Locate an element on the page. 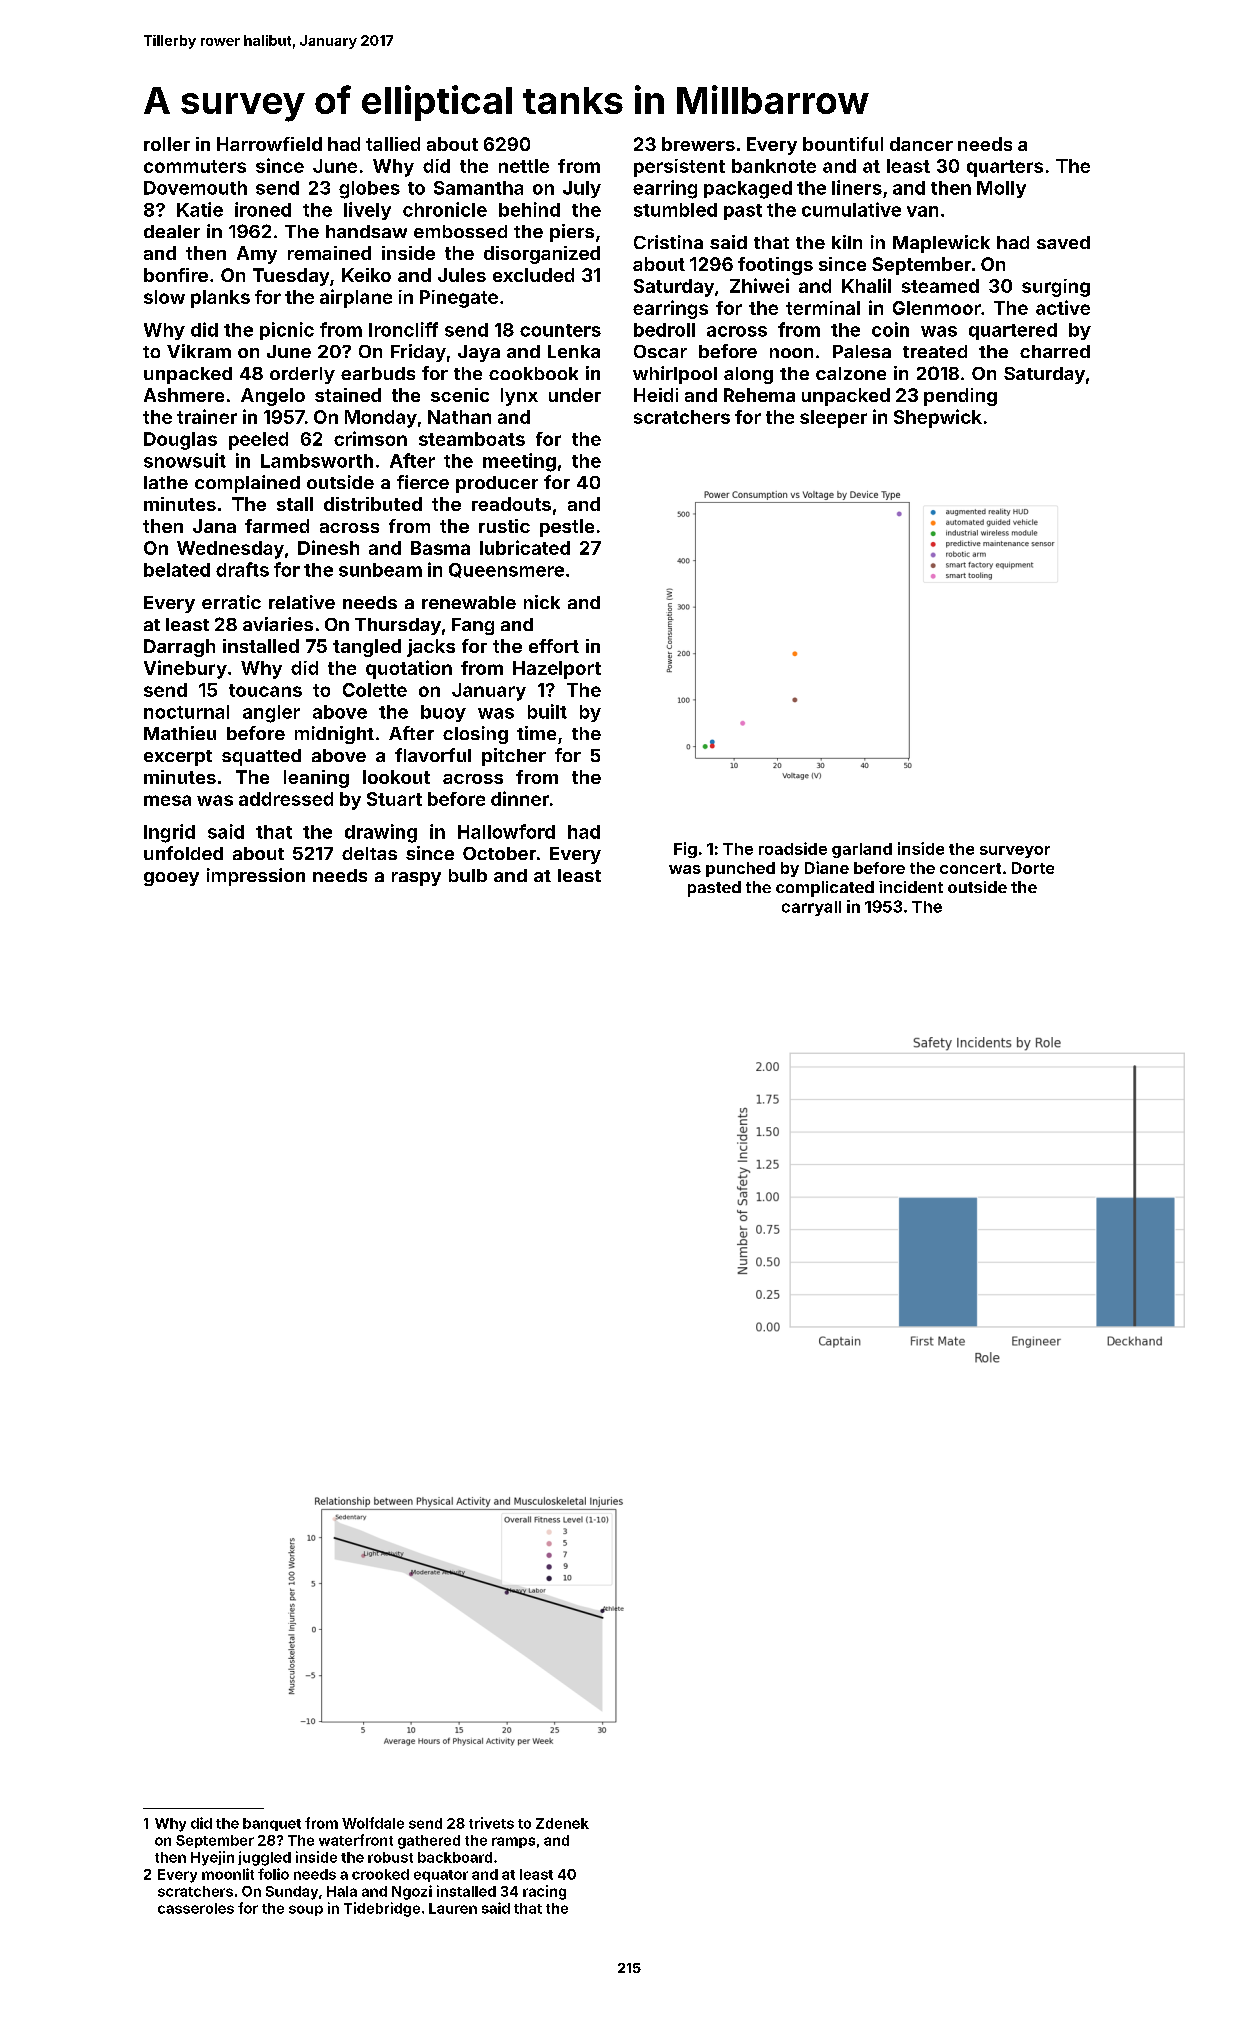 This page has width=1234, height=2033. Hazelport is located at coordinates (557, 670).
